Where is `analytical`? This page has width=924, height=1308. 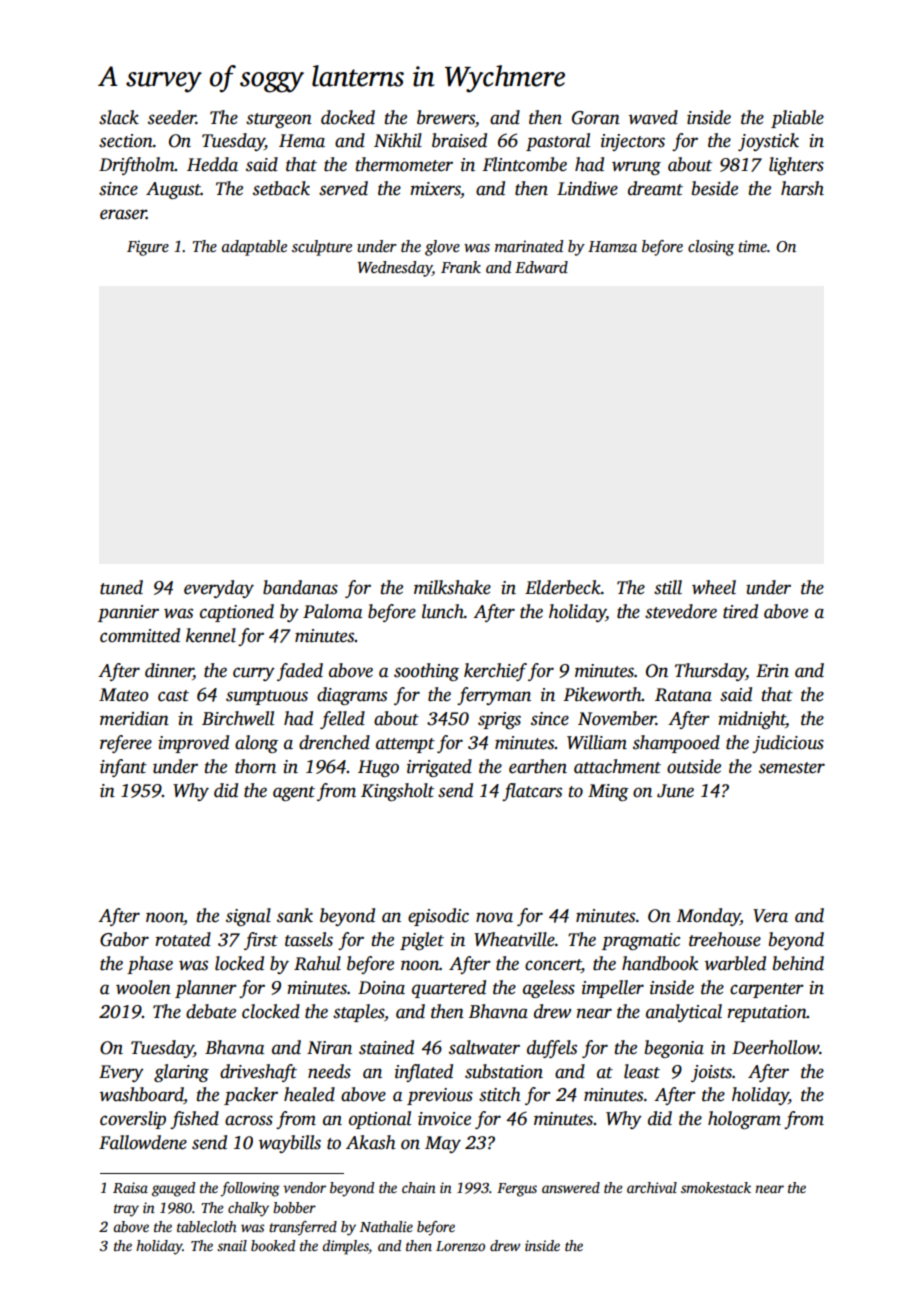 analytical is located at coordinates (684, 1013).
